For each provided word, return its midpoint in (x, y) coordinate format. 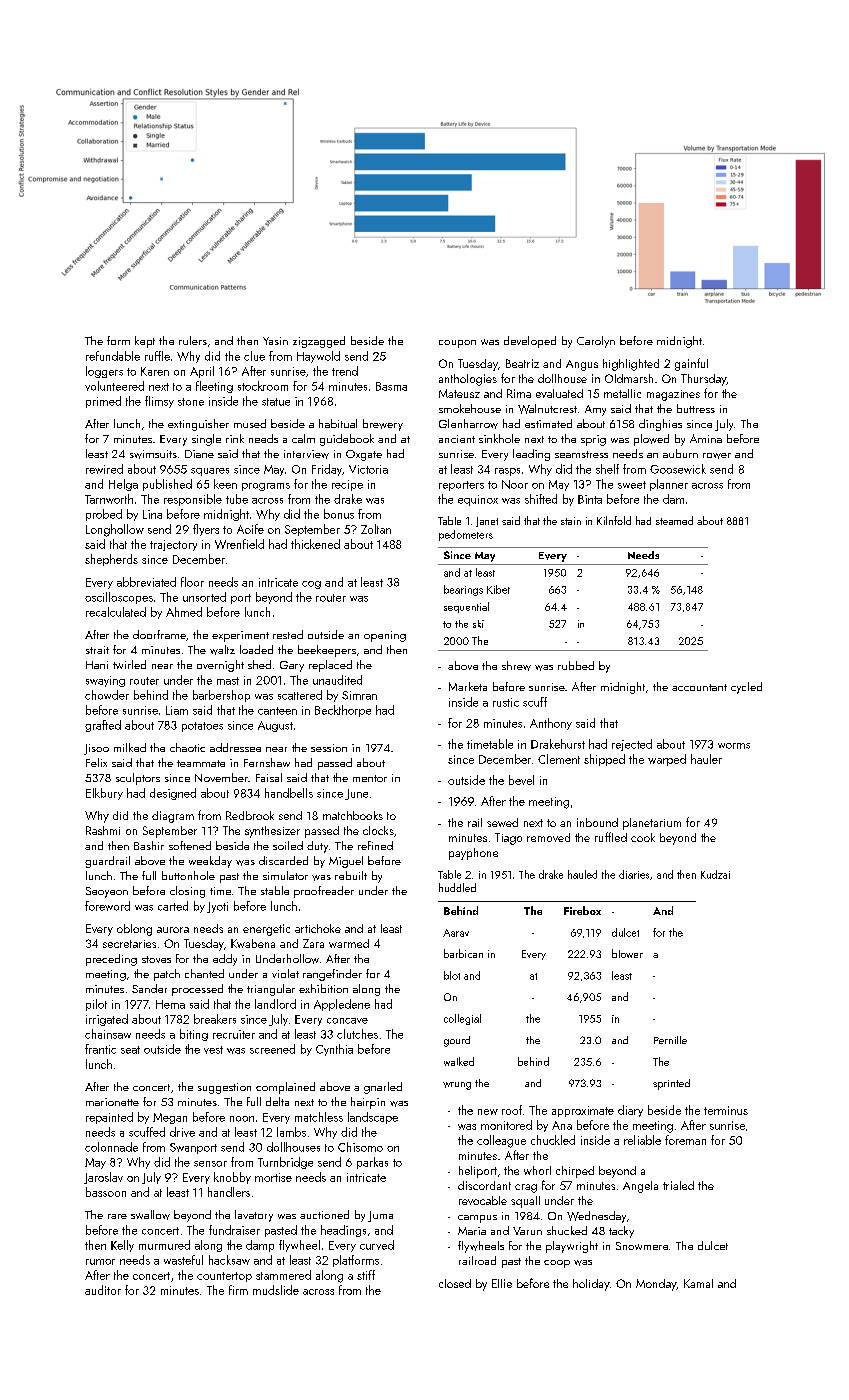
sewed (502, 822)
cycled (746, 688)
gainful (691, 364)
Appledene (342, 1005)
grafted (103, 726)
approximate (583, 1111)
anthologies (468, 380)
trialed (678, 1185)
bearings (463, 590)
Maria (472, 1231)
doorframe (159, 634)
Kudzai (715, 874)
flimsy (159, 402)
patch (167, 975)
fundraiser (234, 1230)
